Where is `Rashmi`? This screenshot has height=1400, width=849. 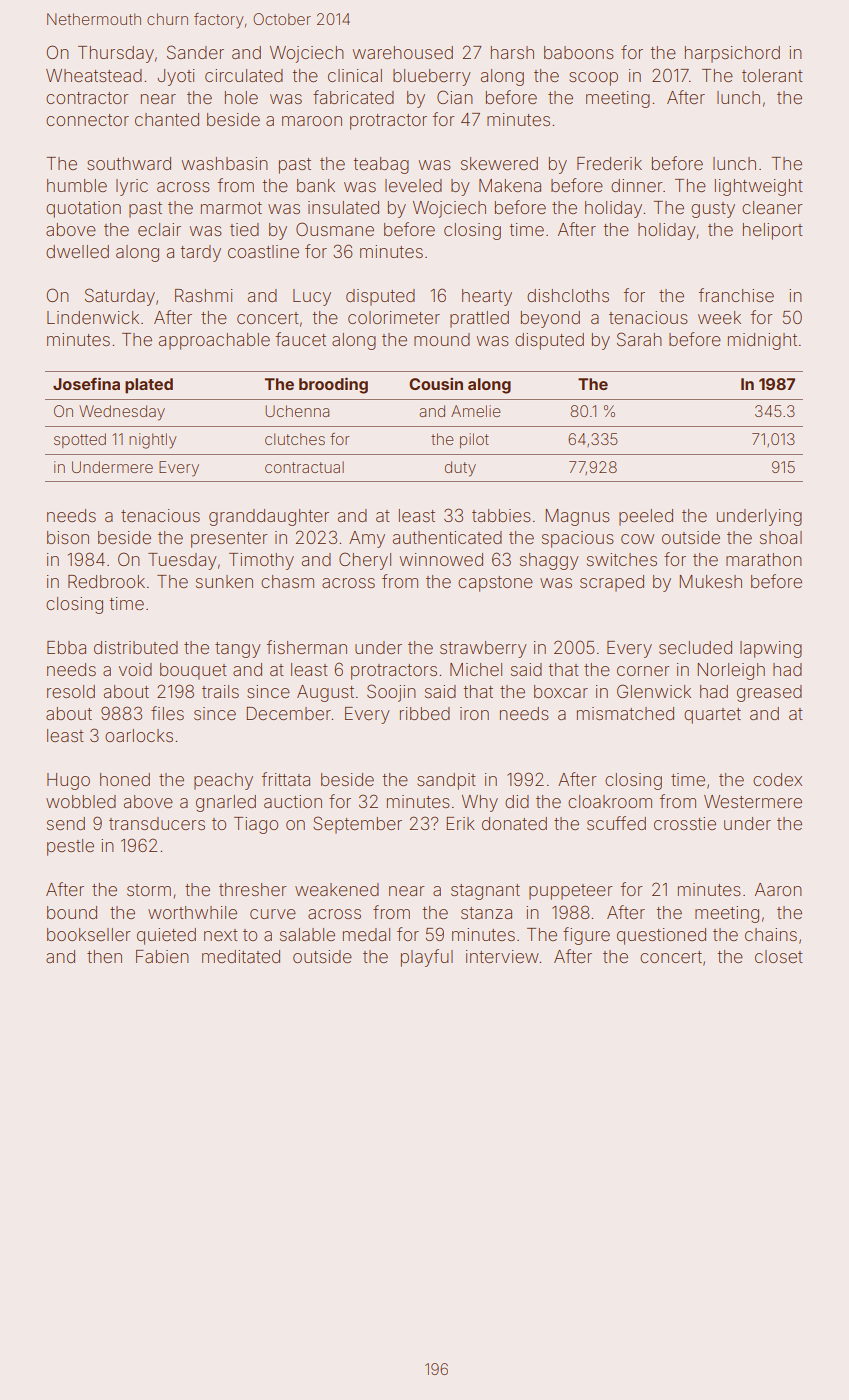 Rashmi is located at coordinates (203, 295).
